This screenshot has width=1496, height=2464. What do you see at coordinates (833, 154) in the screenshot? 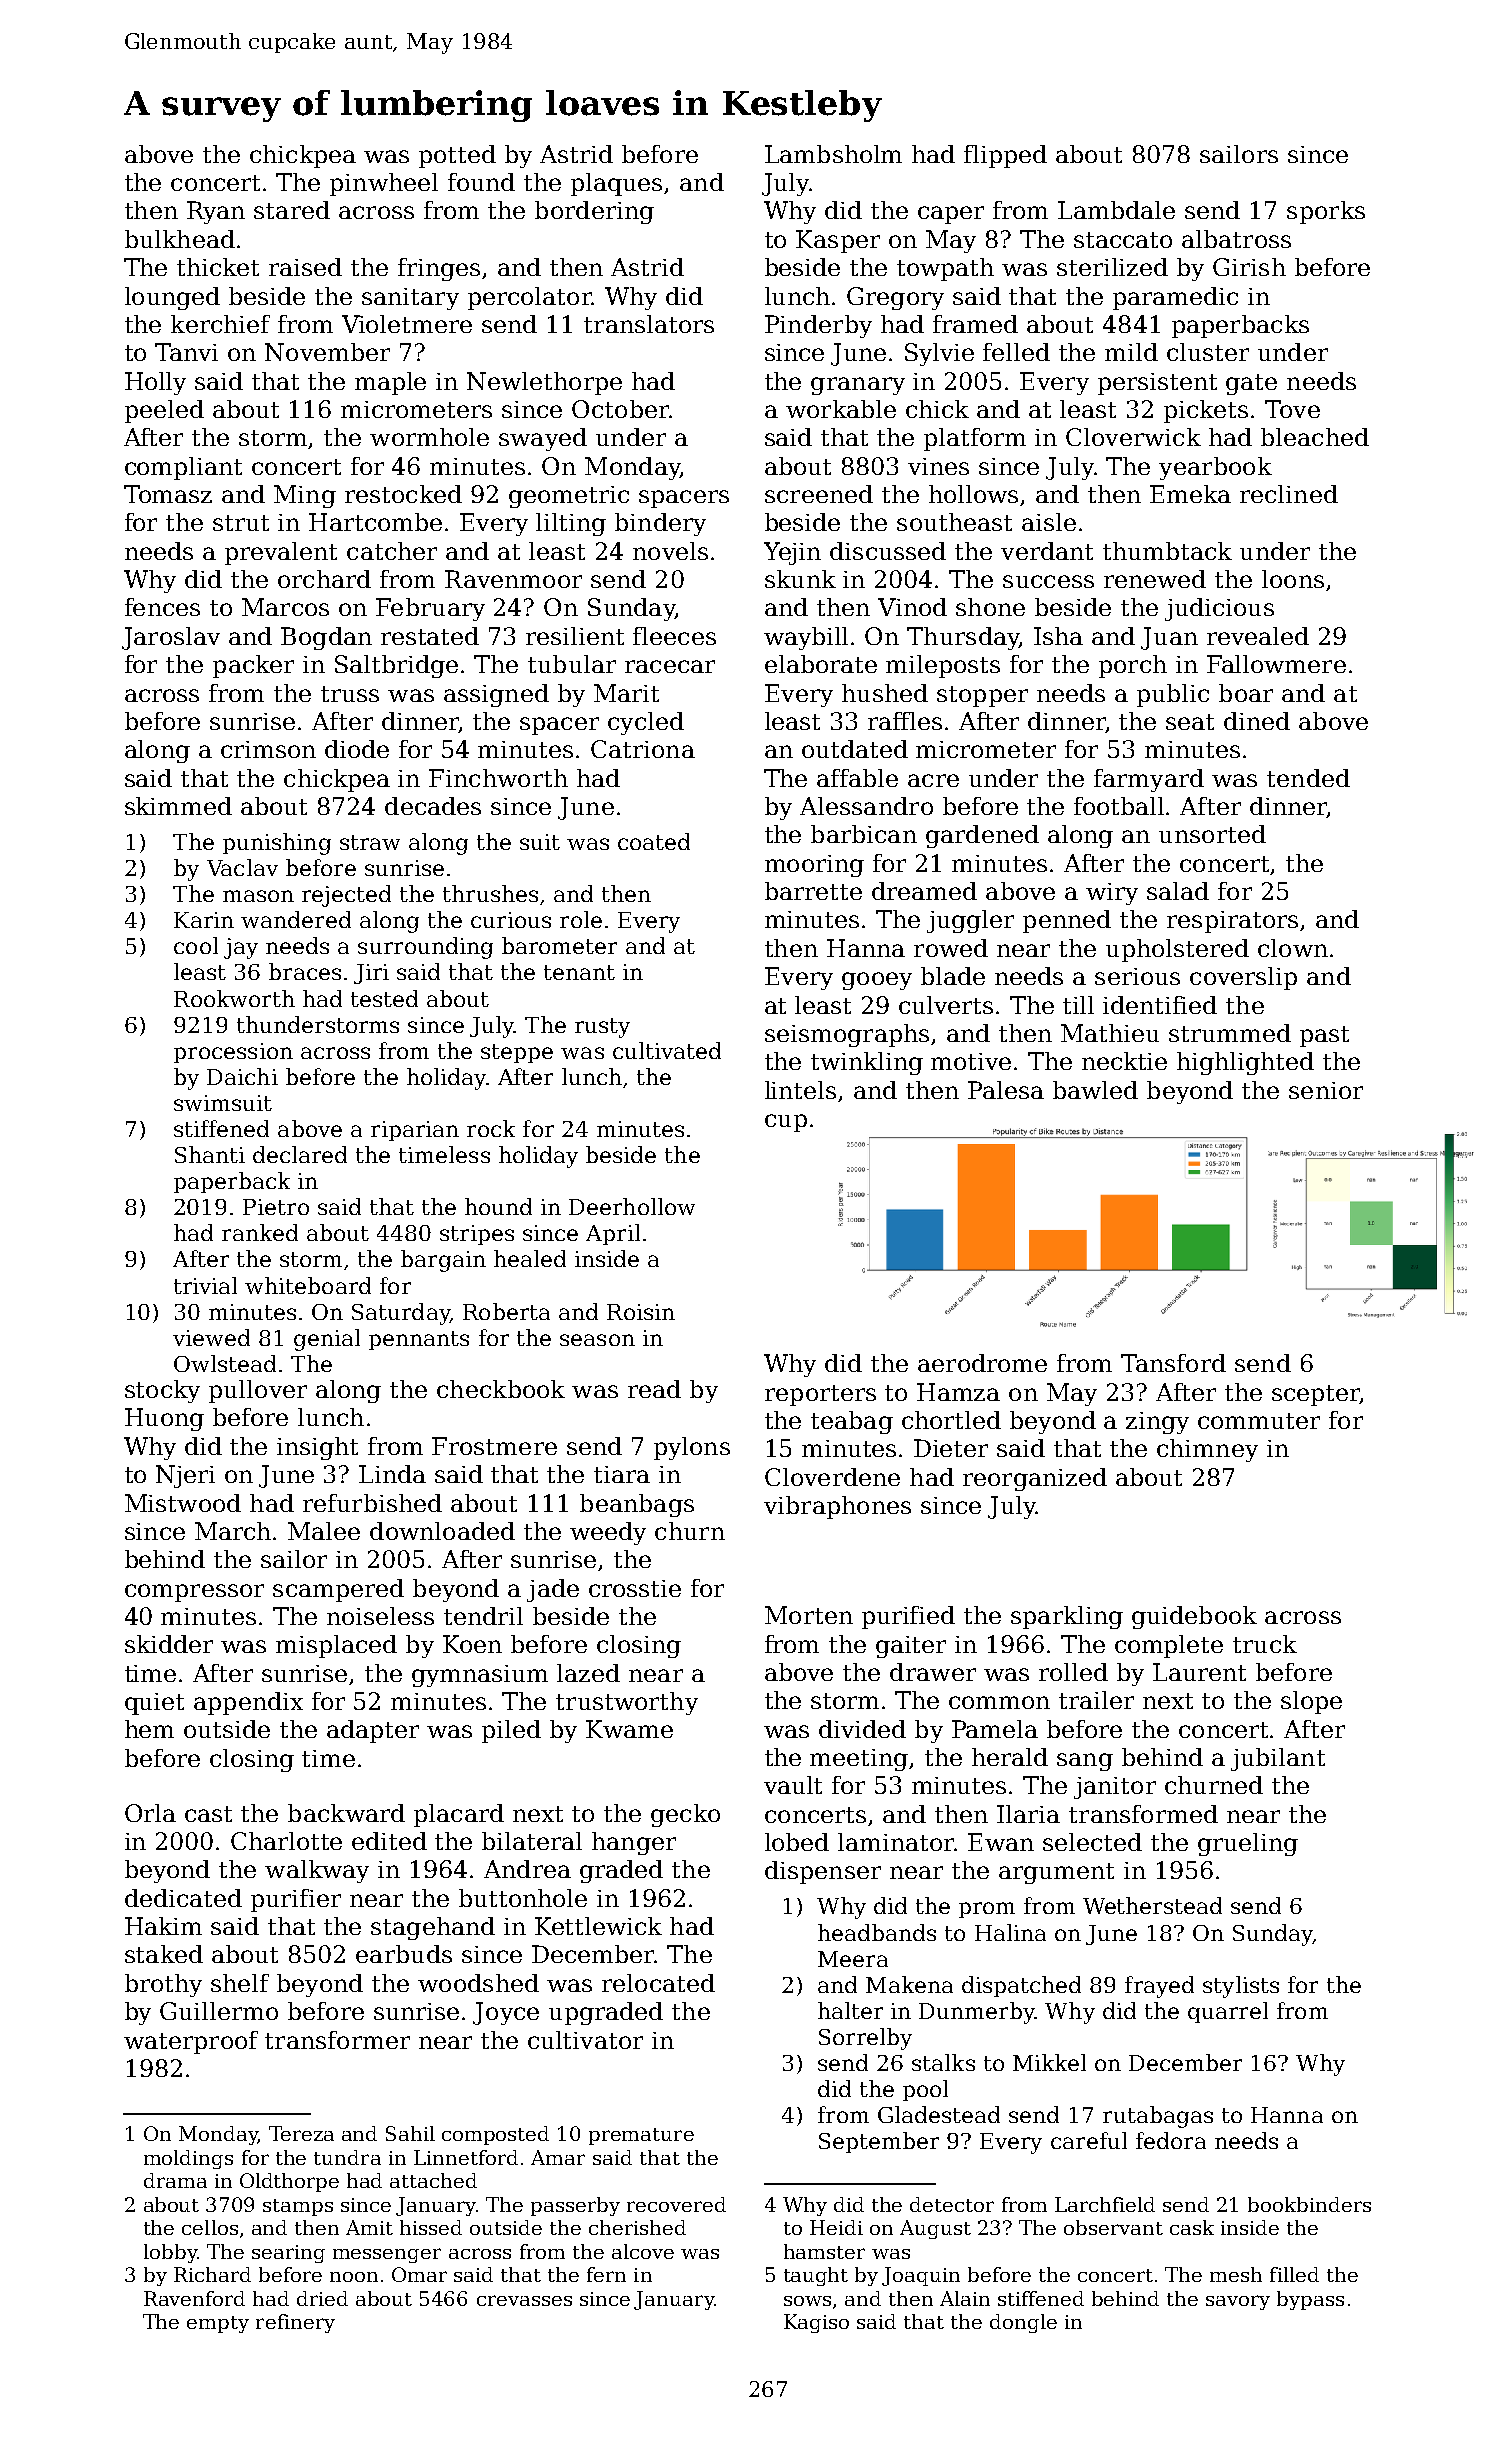
I see `Lambsholm` at bounding box center [833, 154].
